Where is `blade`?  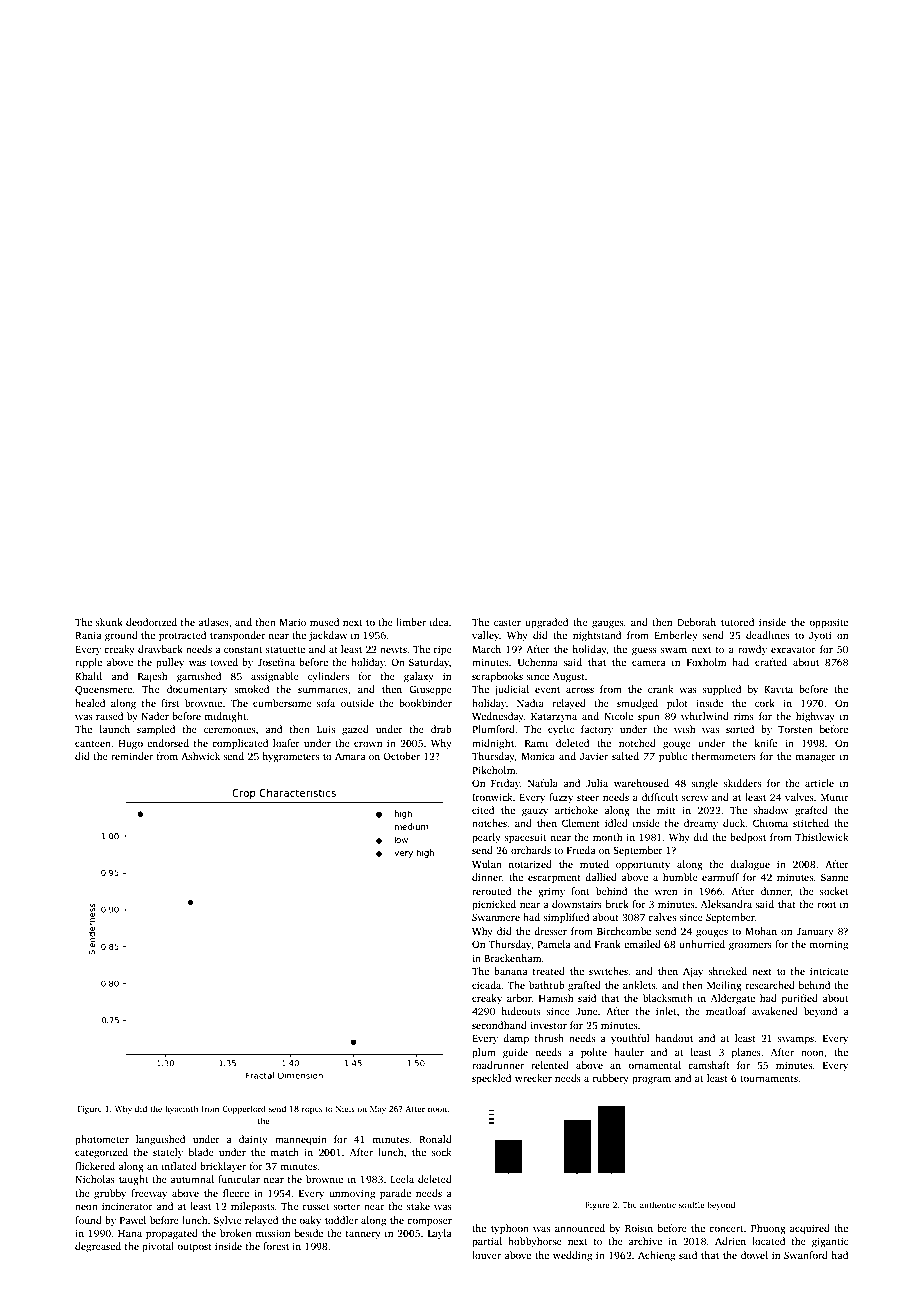
blade is located at coordinates (201, 1152).
